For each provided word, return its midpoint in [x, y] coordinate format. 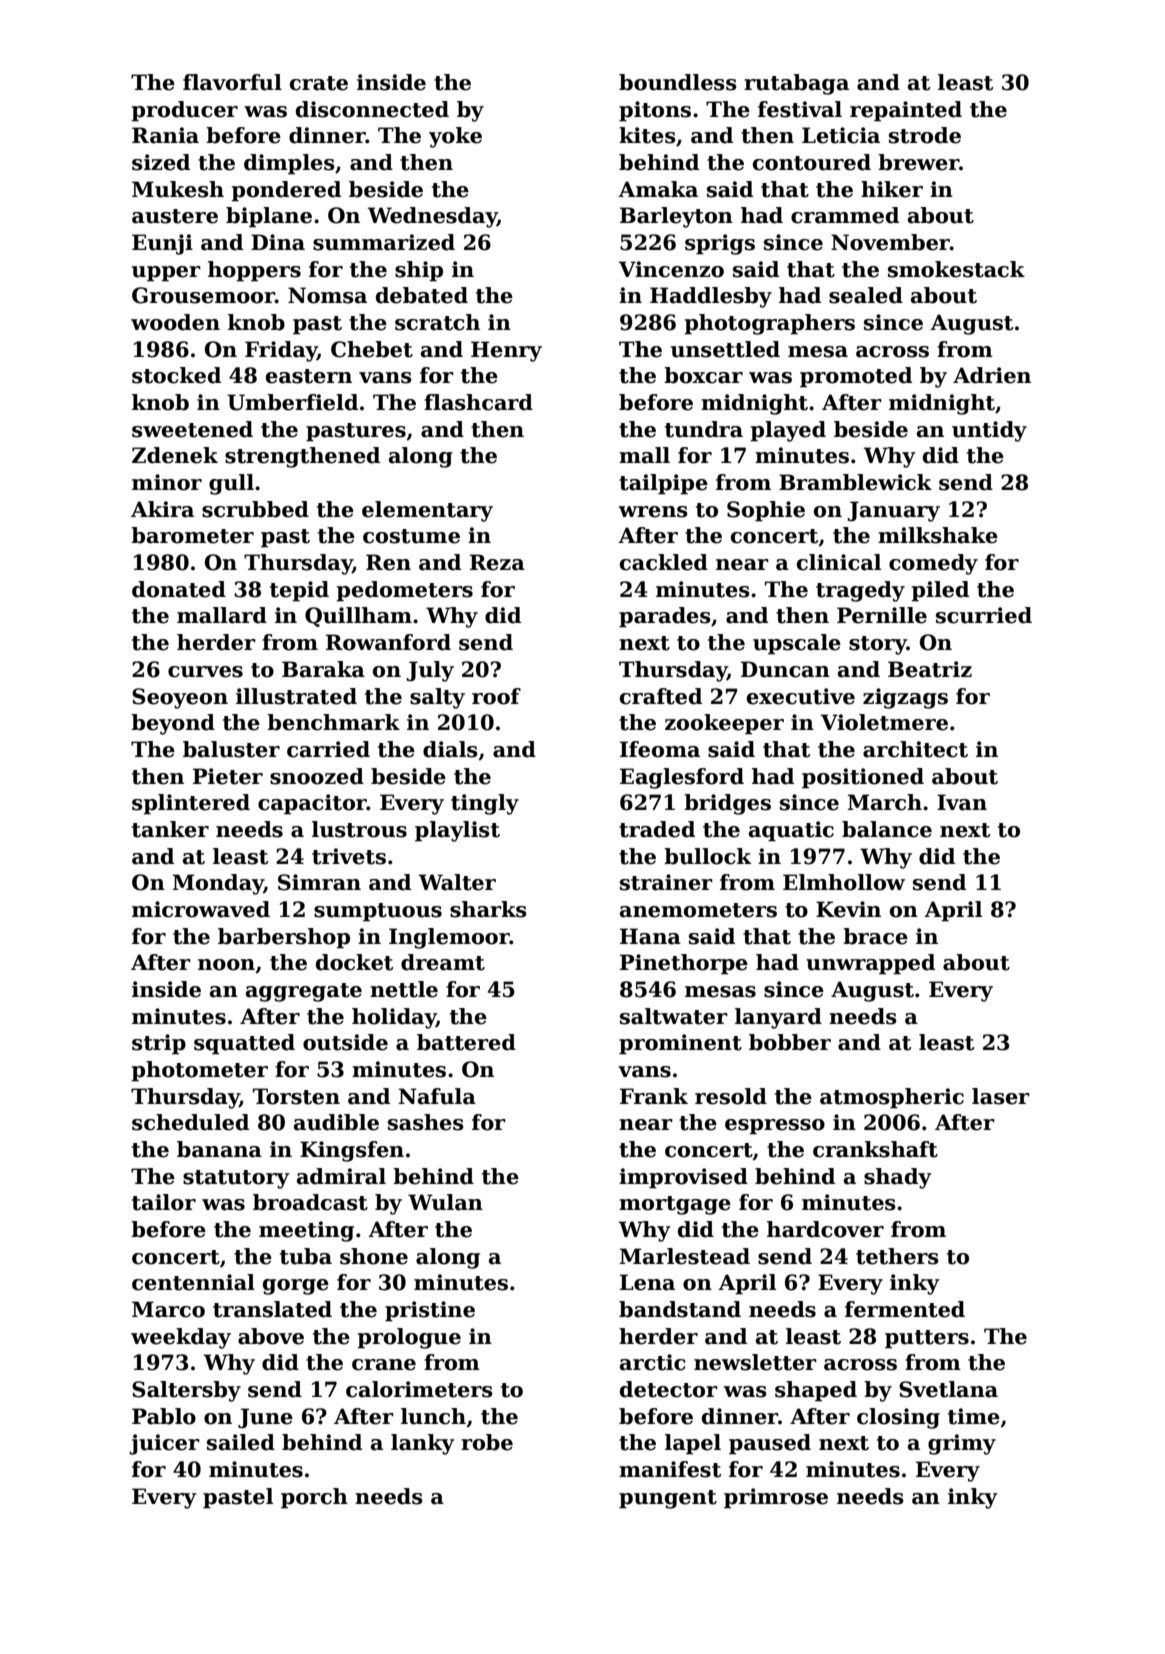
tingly [485, 804]
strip [159, 1044]
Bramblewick [855, 482]
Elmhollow [844, 882]
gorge [296, 1287]
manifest [670, 1469]
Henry [506, 351]
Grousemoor [203, 295]
